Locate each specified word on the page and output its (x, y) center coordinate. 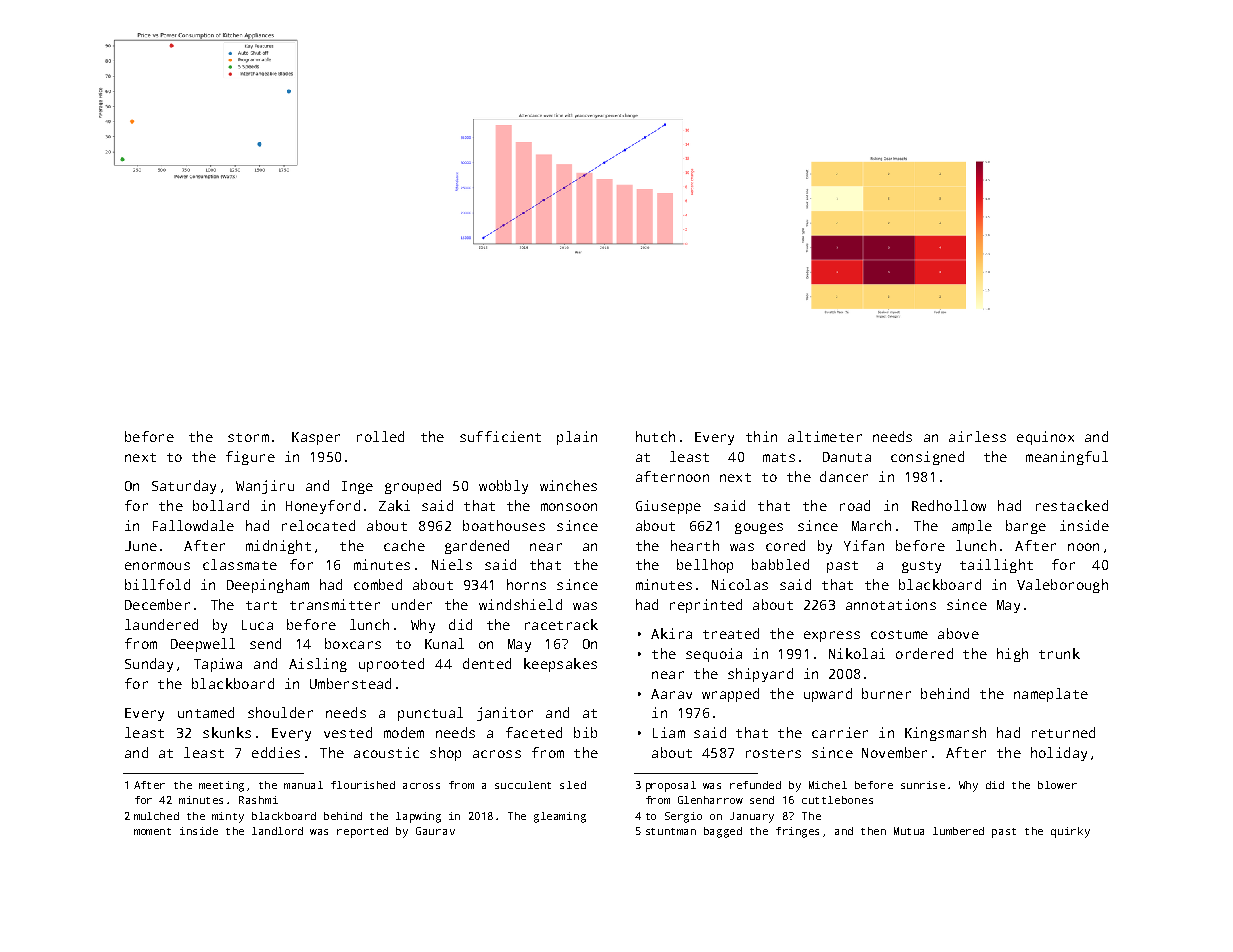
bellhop (705, 566)
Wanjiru (265, 487)
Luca (257, 625)
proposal (671, 786)
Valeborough (1062, 586)
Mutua (909, 831)
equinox (1045, 438)
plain (577, 438)
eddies (276, 752)
